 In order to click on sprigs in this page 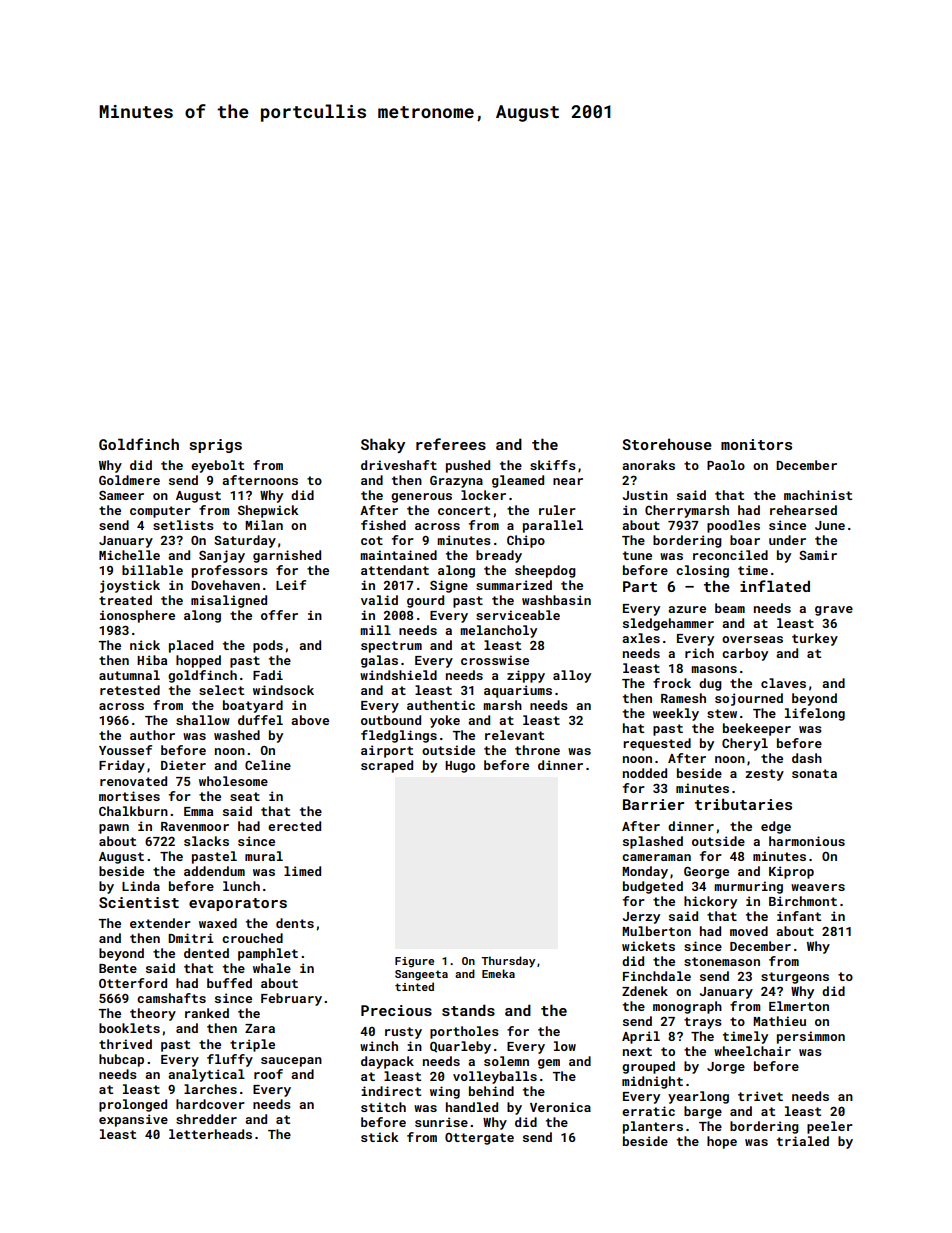, I will do `click(216, 446)`.
